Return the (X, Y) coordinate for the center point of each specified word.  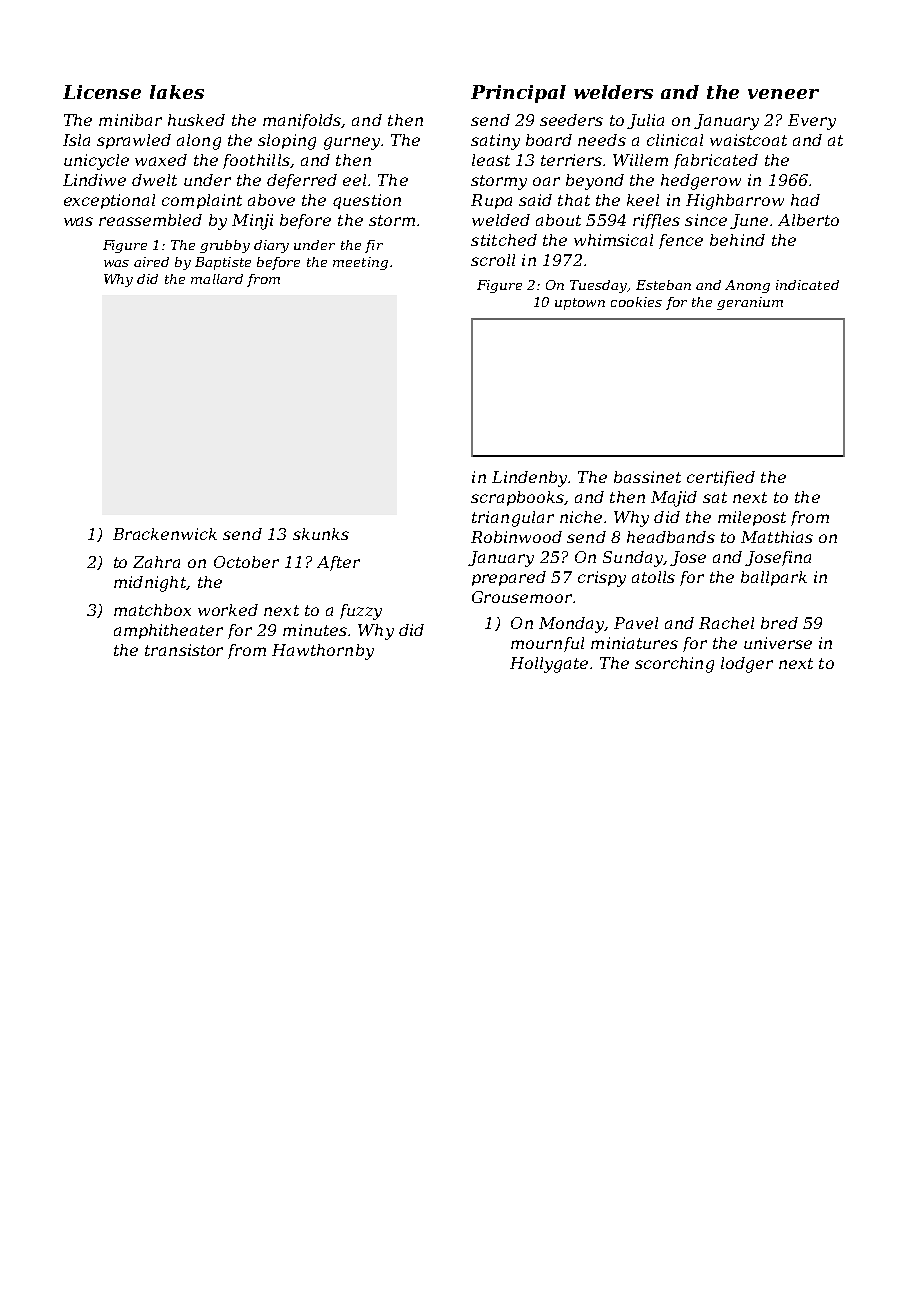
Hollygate (549, 665)
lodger (747, 665)
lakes (177, 92)
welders (613, 92)
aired (151, 262)
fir (374, 246)
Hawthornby (323, 652)
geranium (750, 303)
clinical (675, 140)
